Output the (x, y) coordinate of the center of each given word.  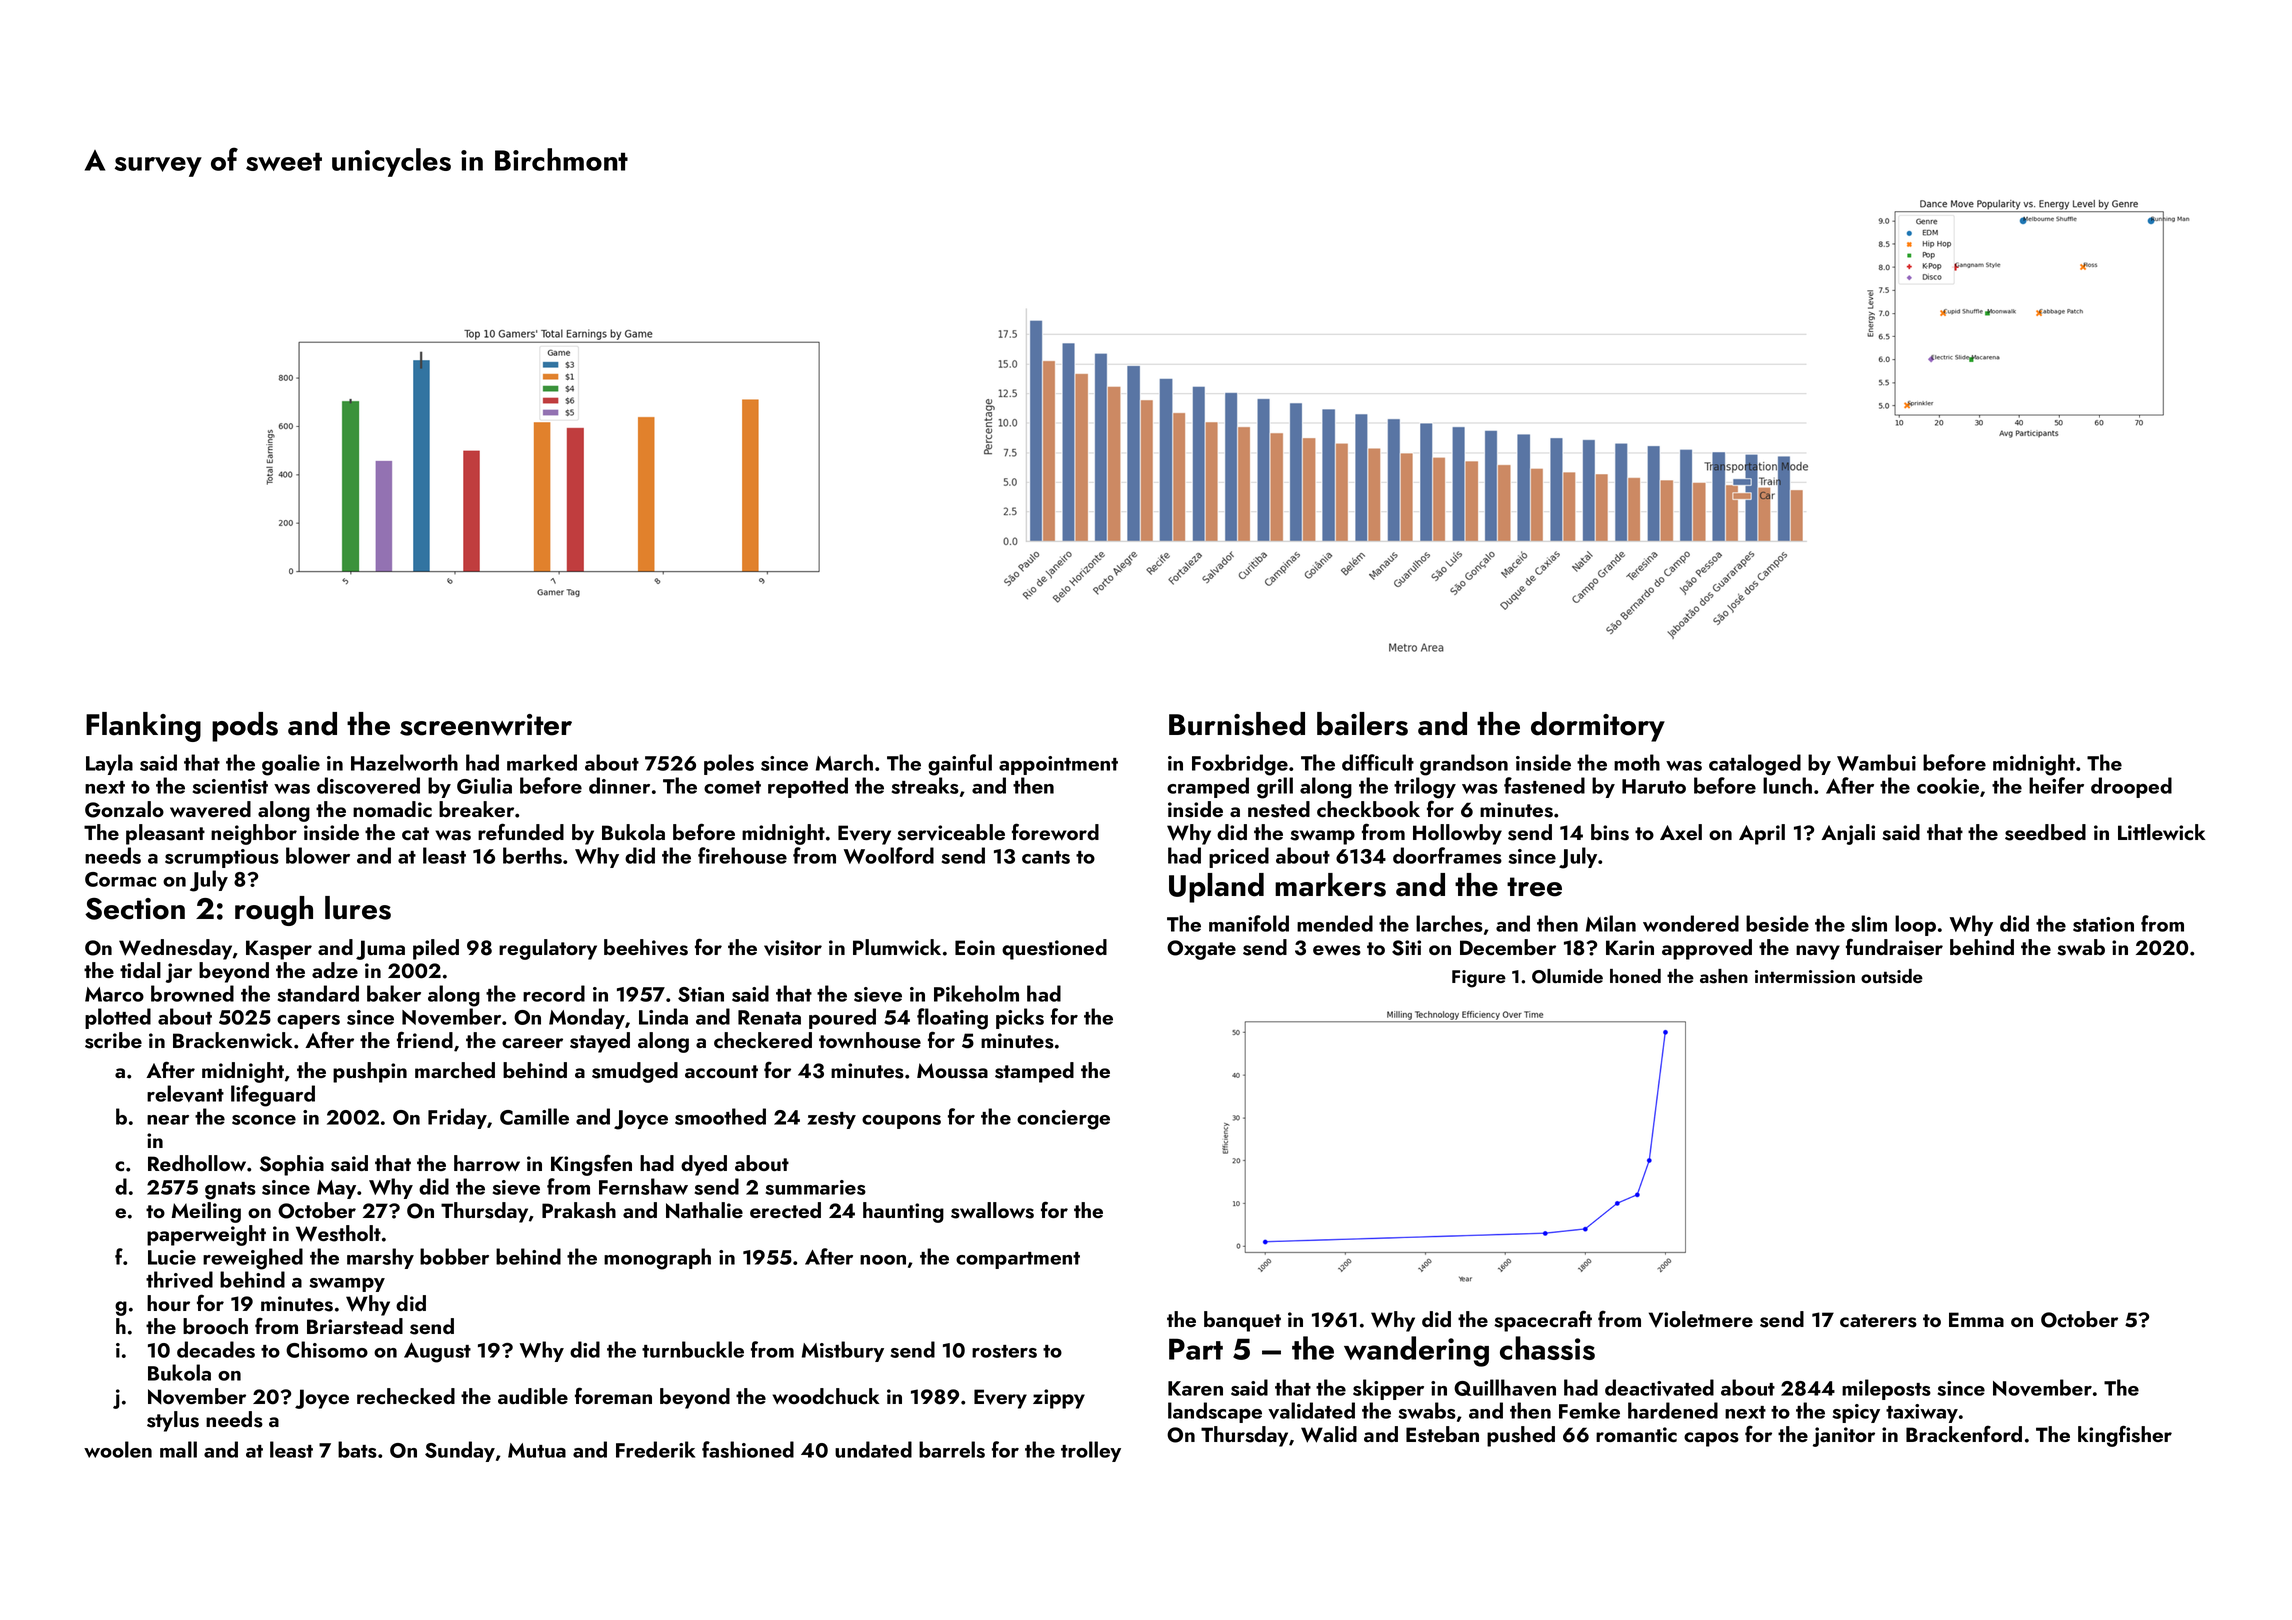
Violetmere (1701, 1319)
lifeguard (273, 1096)
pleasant (165, 834)
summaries (816, 1187)
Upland (1216, 888)
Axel (1681, 832)
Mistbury (843, 1351)
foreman (613, 1395)
